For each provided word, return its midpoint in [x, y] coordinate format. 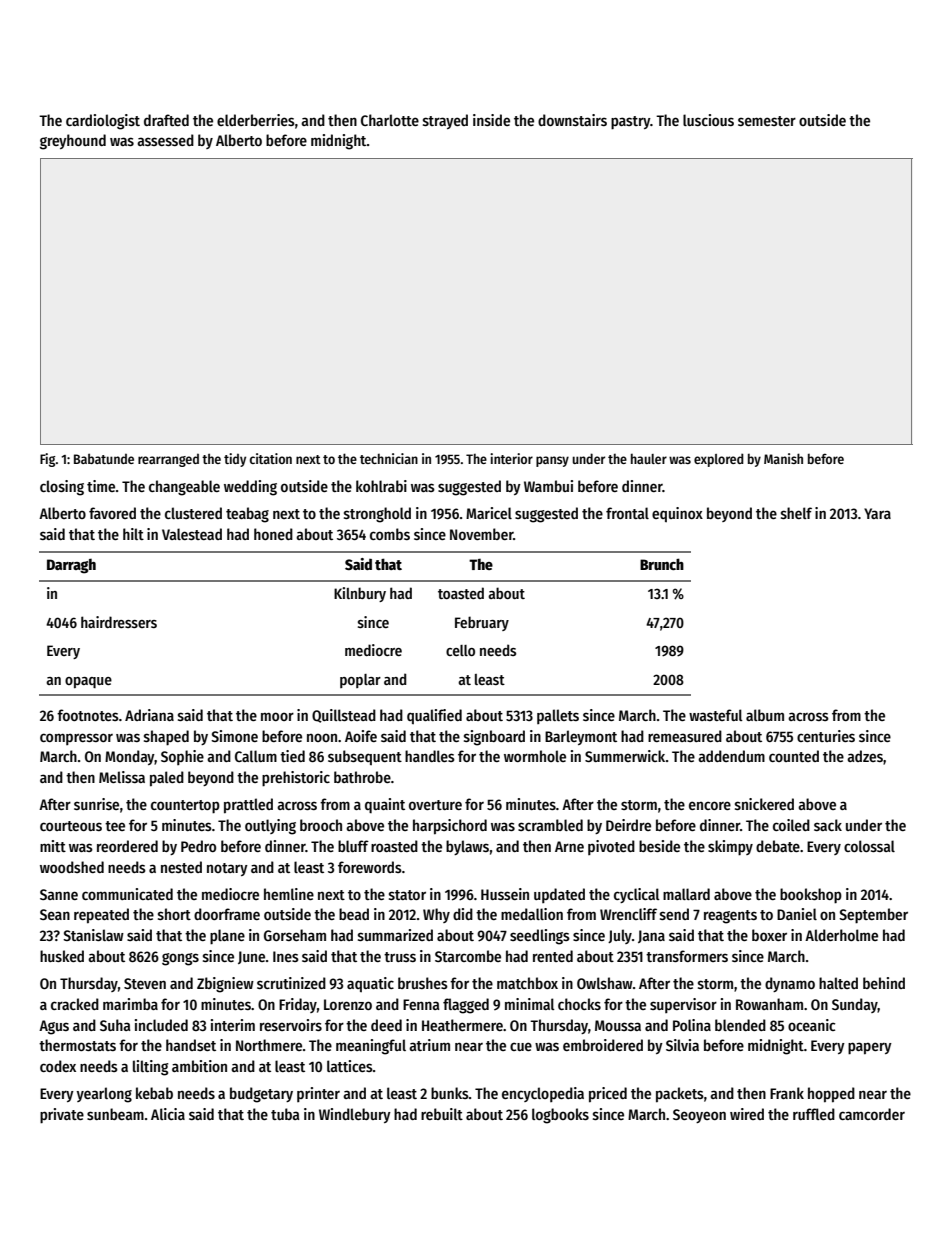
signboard [494, 738]
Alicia [168, 1114]
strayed [445, 121]
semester [767, 121]
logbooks [560, 1116]
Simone [234, 736]
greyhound [73, 142]
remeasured [685, 736]
